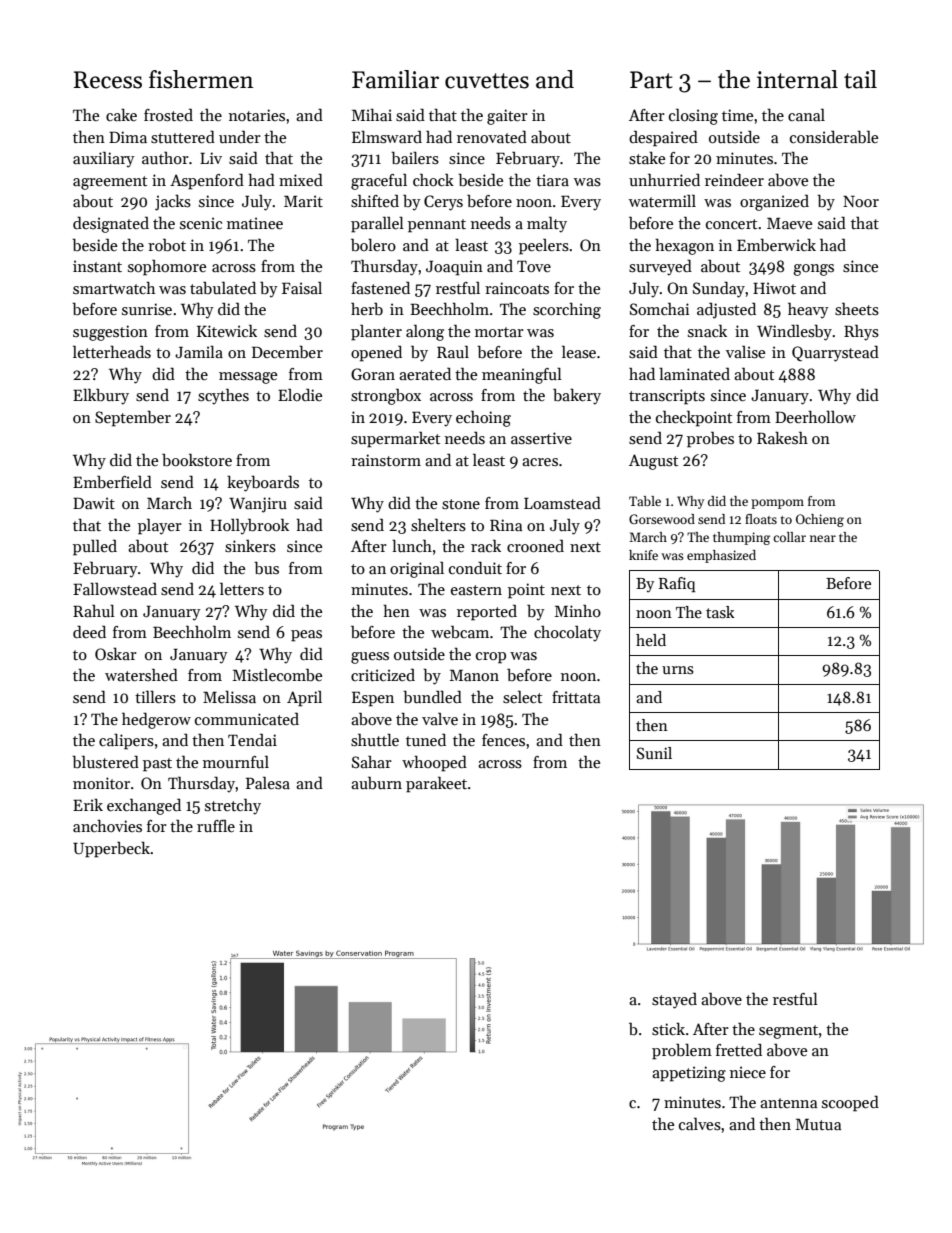  I want to click on Oskar, so click(116, 654).
